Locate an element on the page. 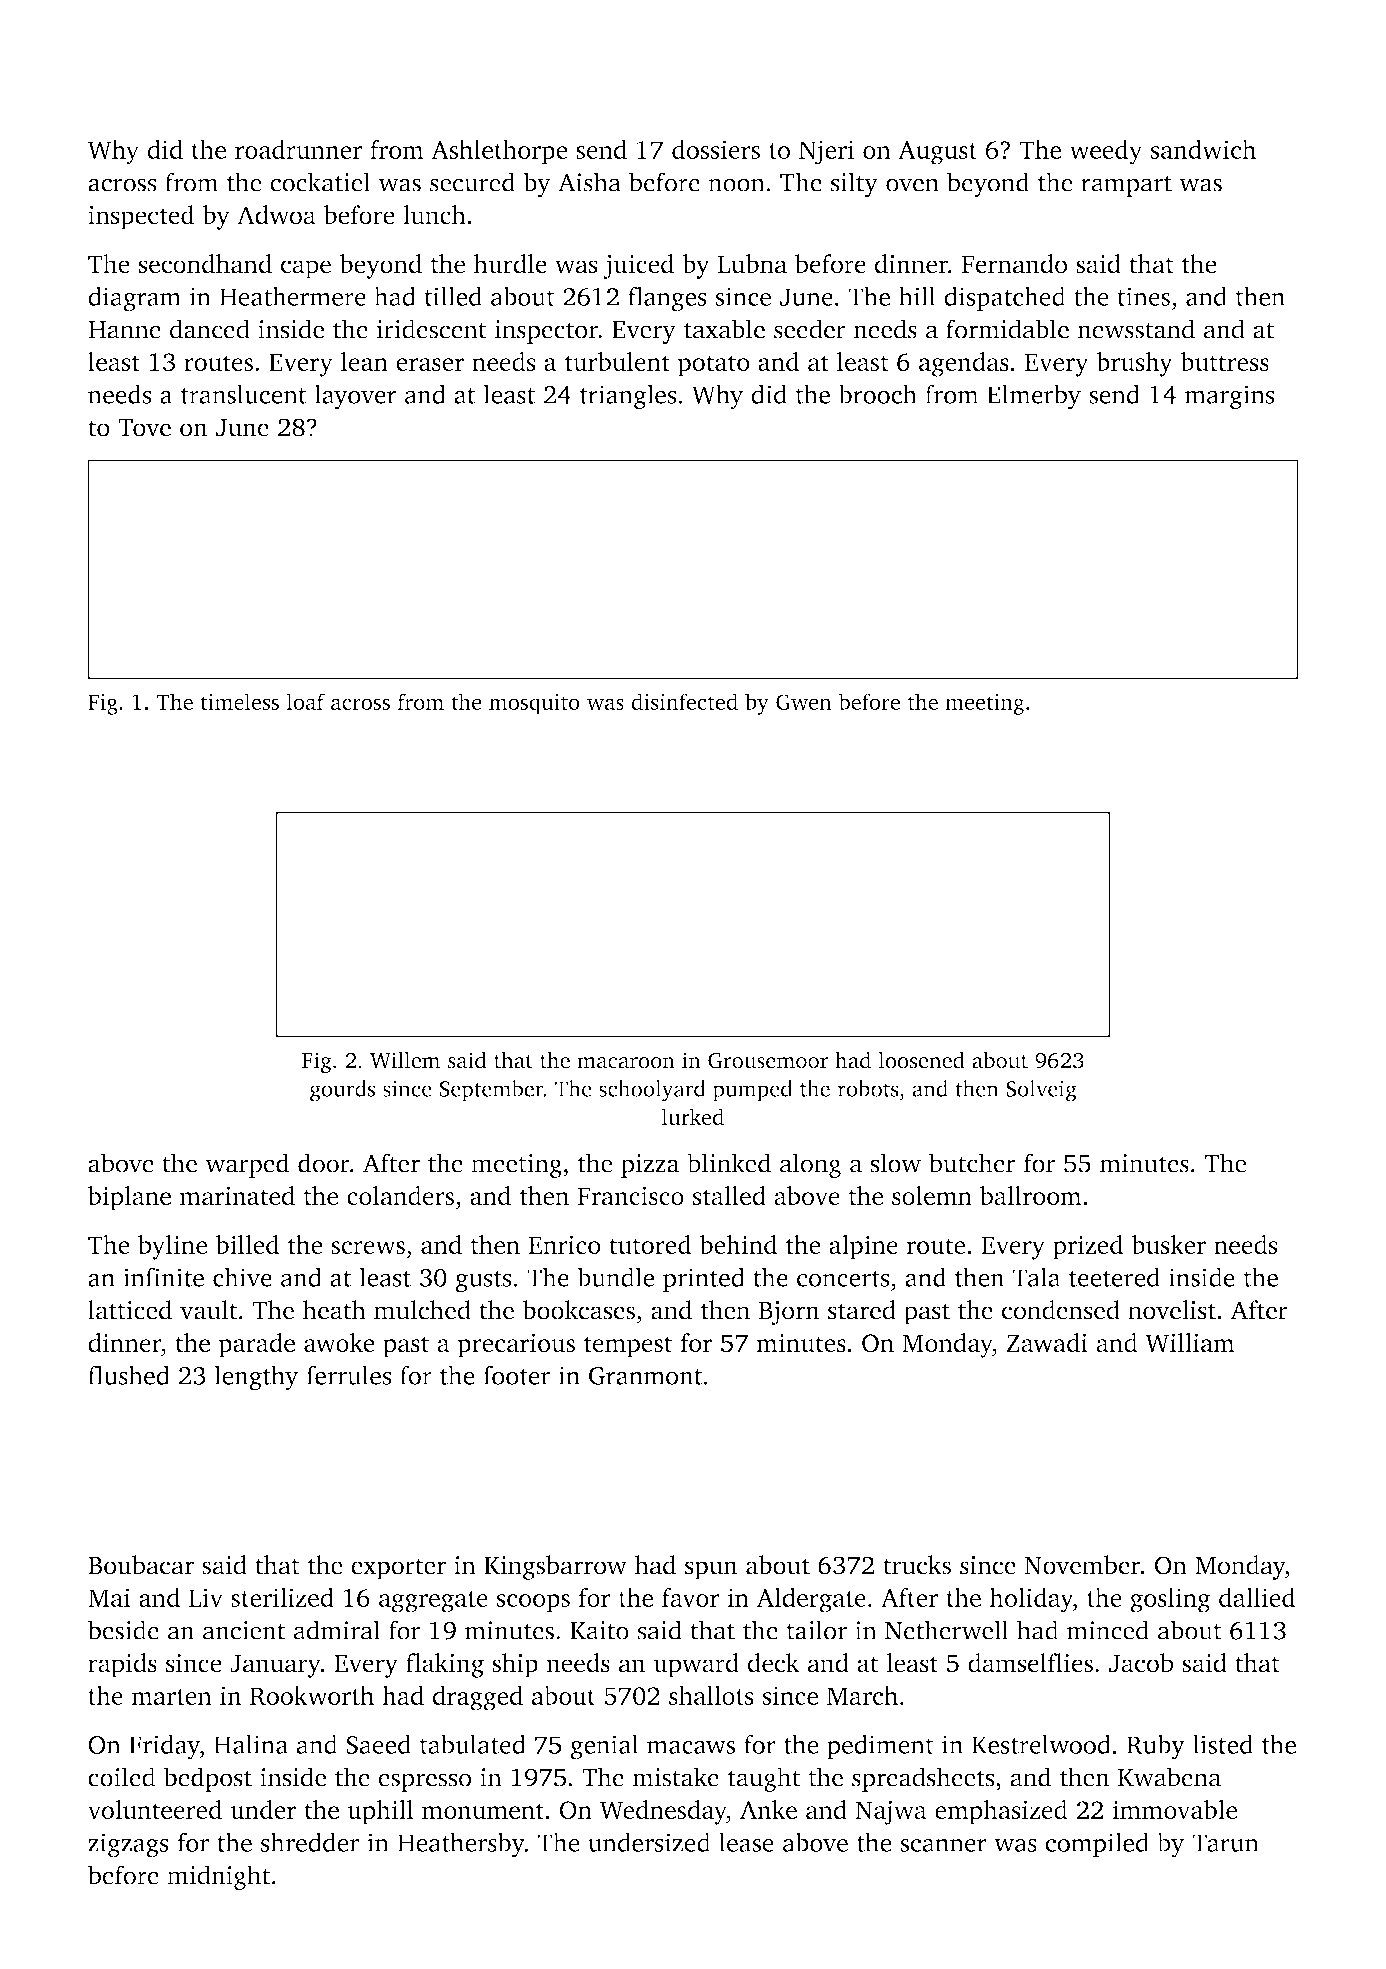 This page has width=1386, height=1969. tabulated is located at coordinates (472, 1744).
